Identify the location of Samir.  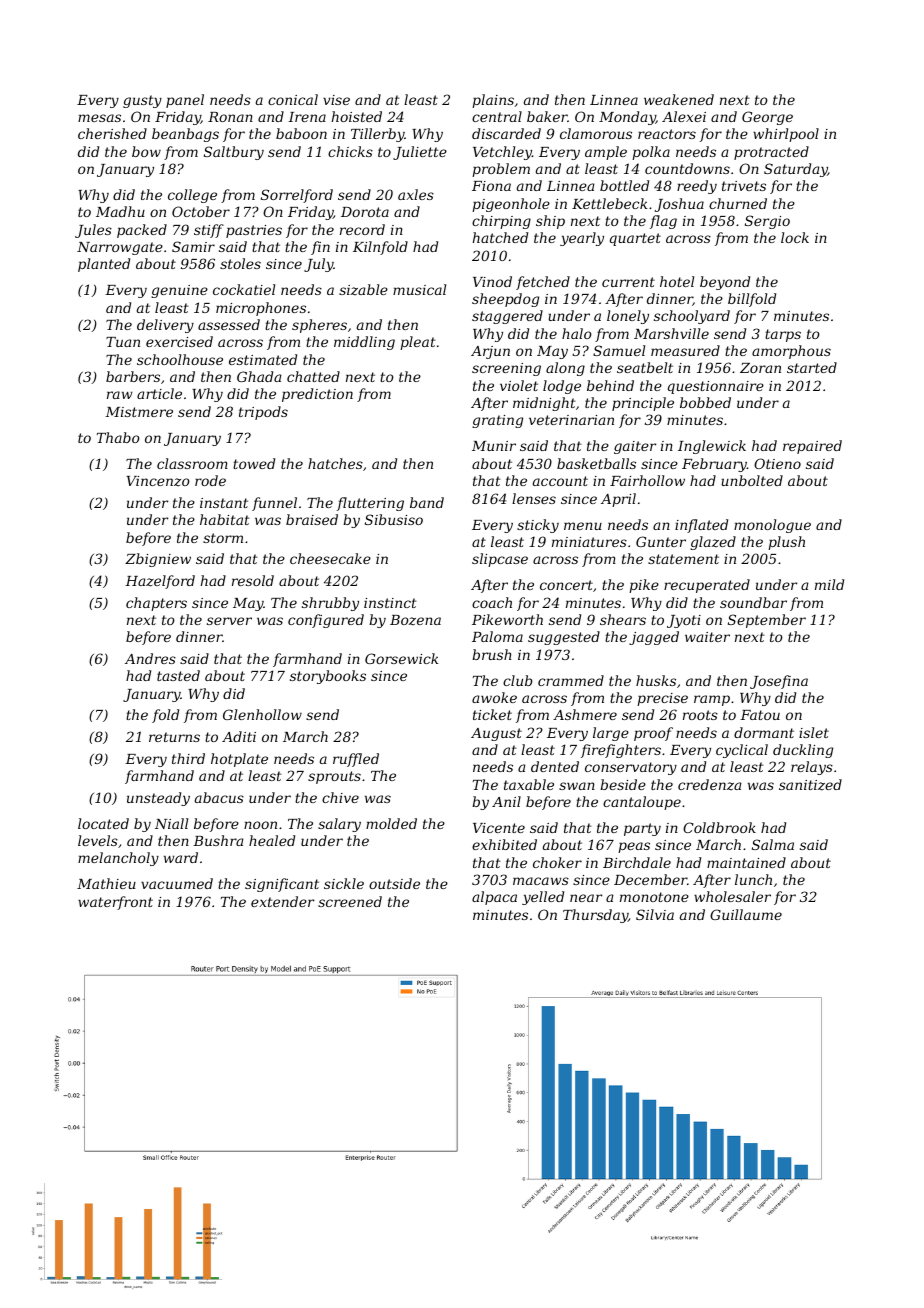
(193, 246).
